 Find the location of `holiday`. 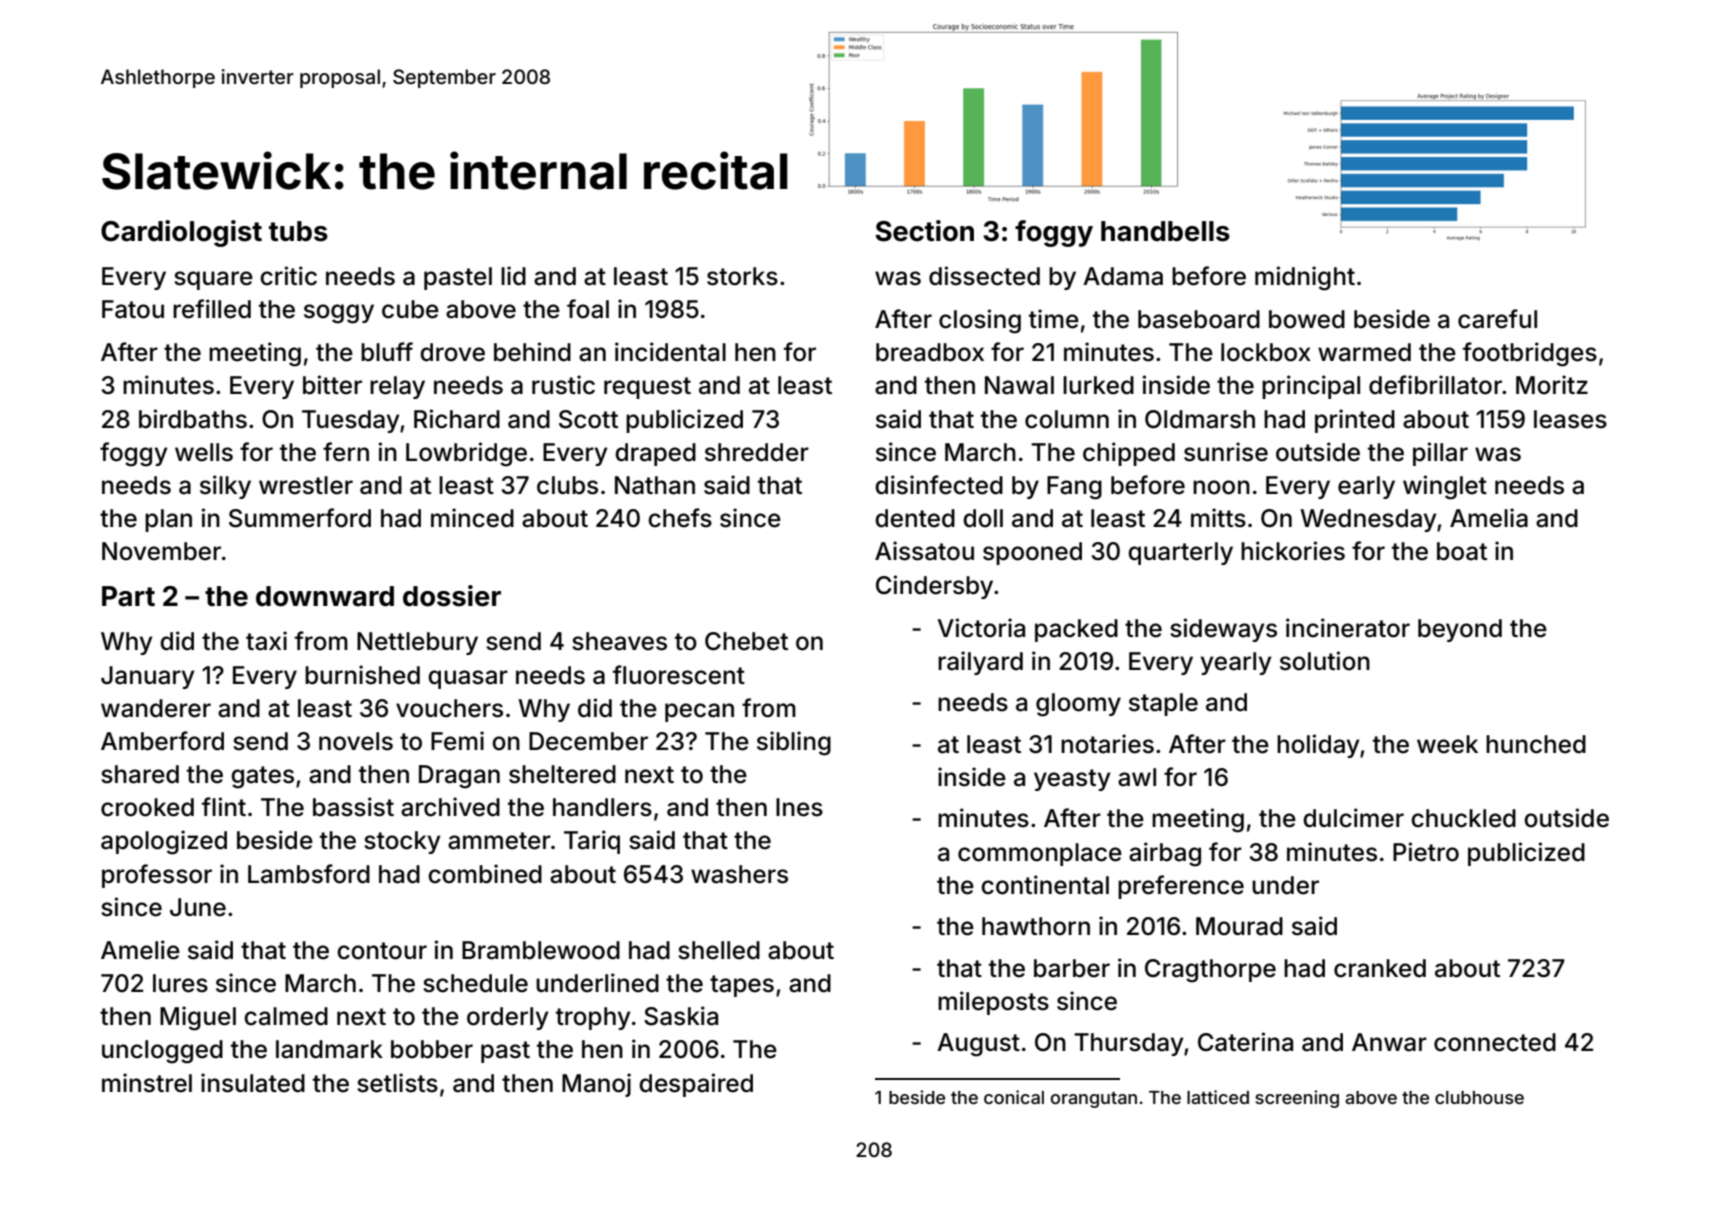

holiday is located at coordinates (1318, 746).
